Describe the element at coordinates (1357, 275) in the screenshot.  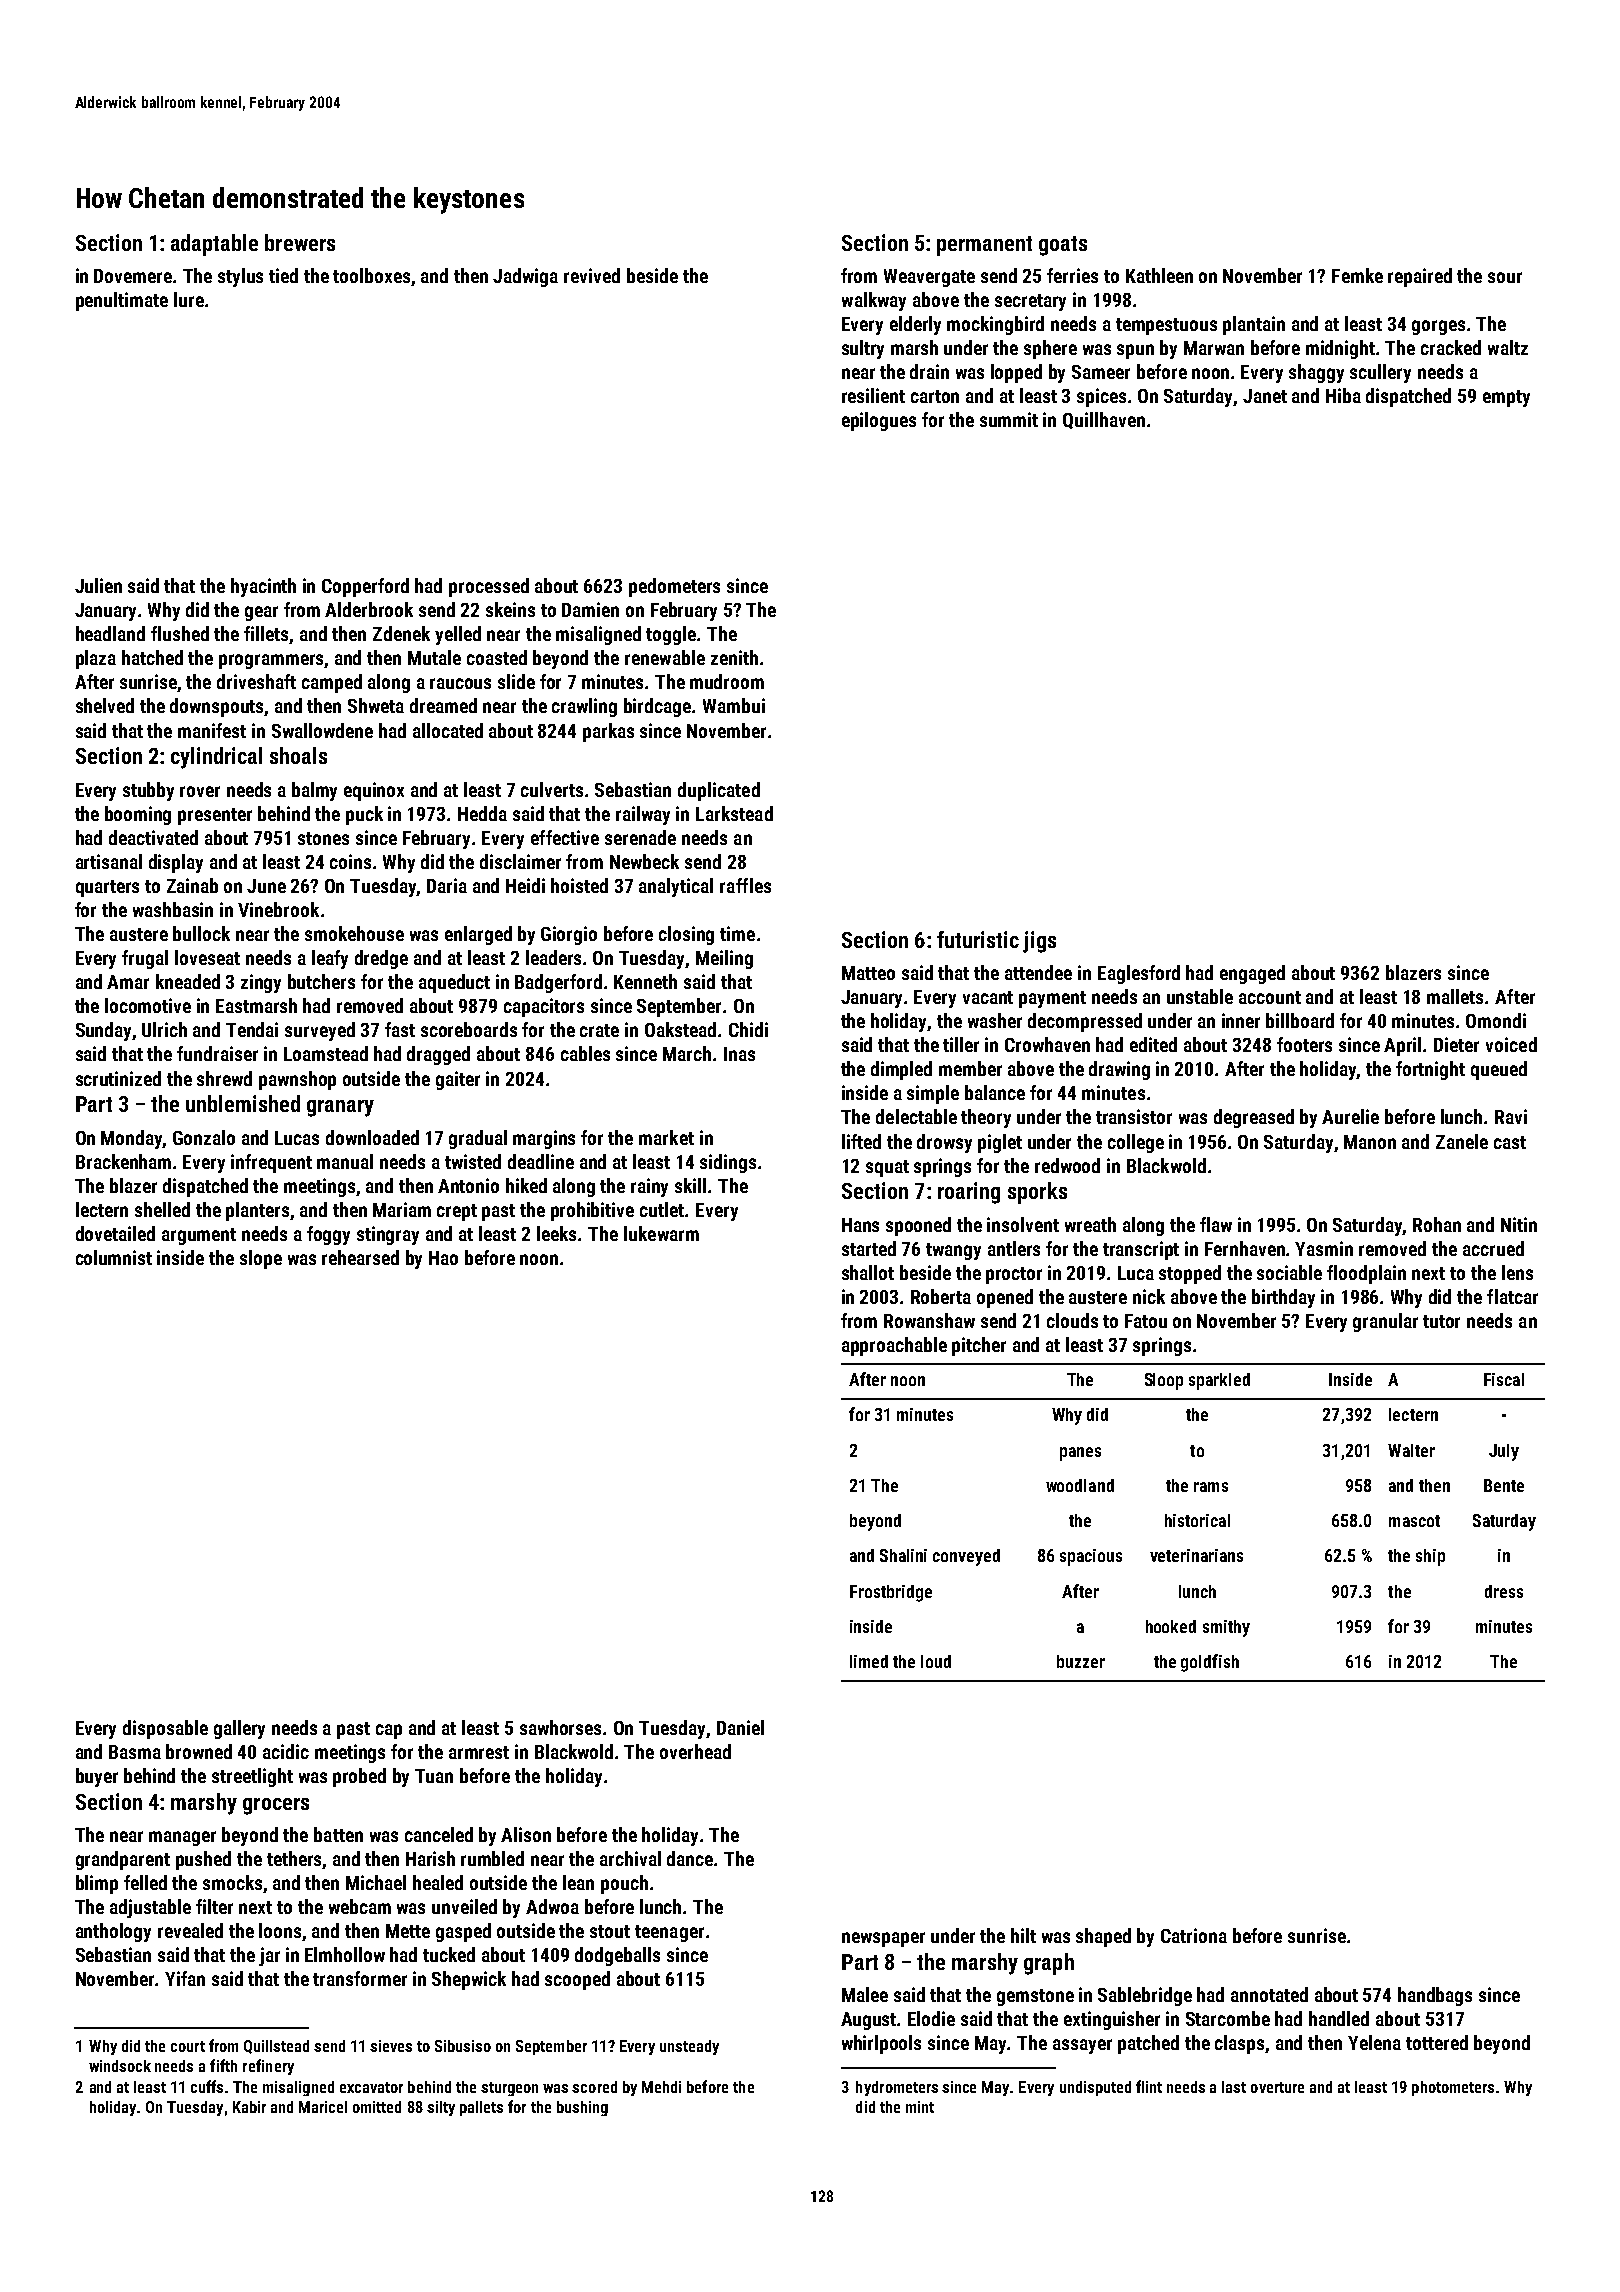
I see `Femke` at that location.
